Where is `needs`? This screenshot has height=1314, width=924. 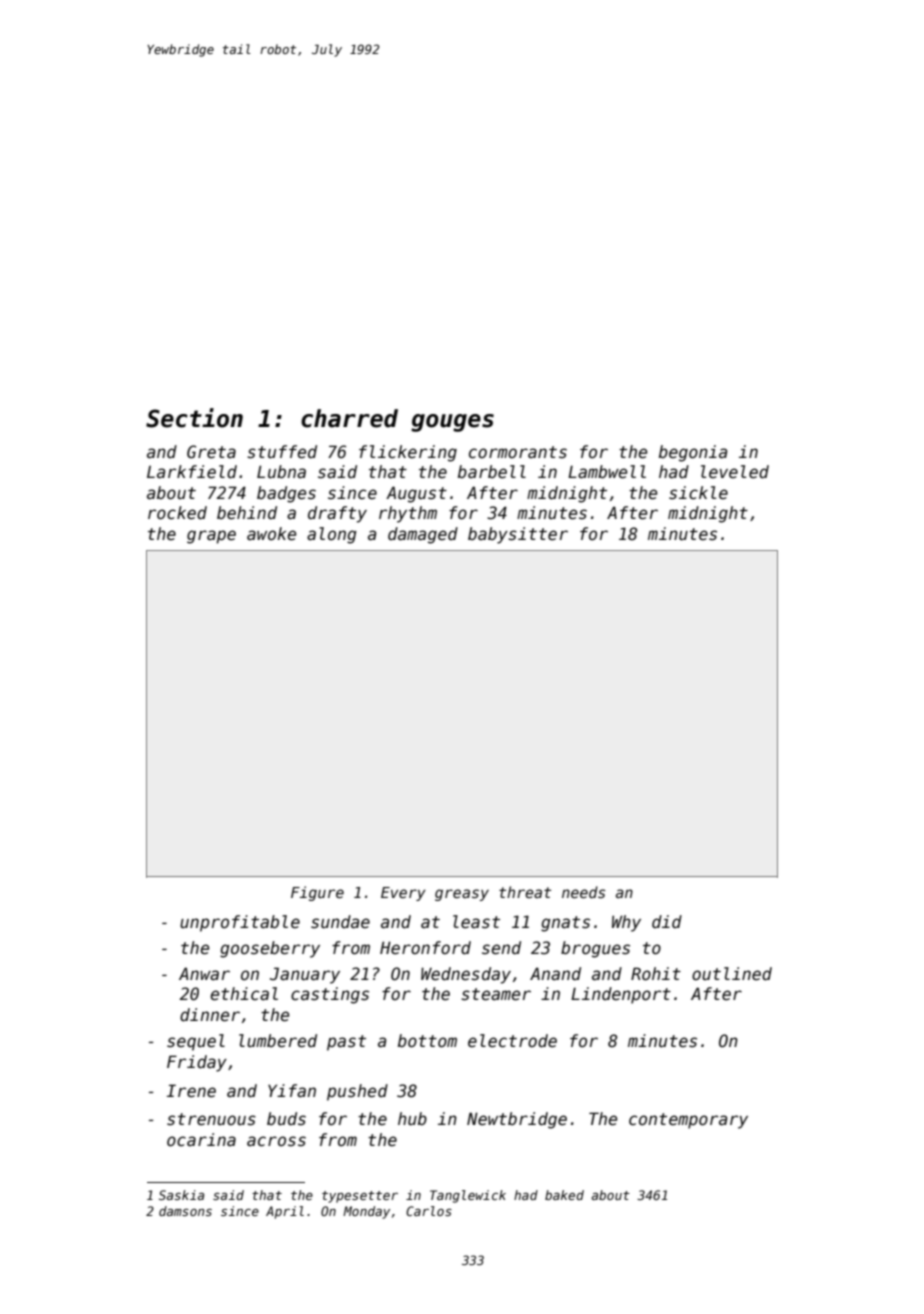
needs is located at coordinates (583, 892).
